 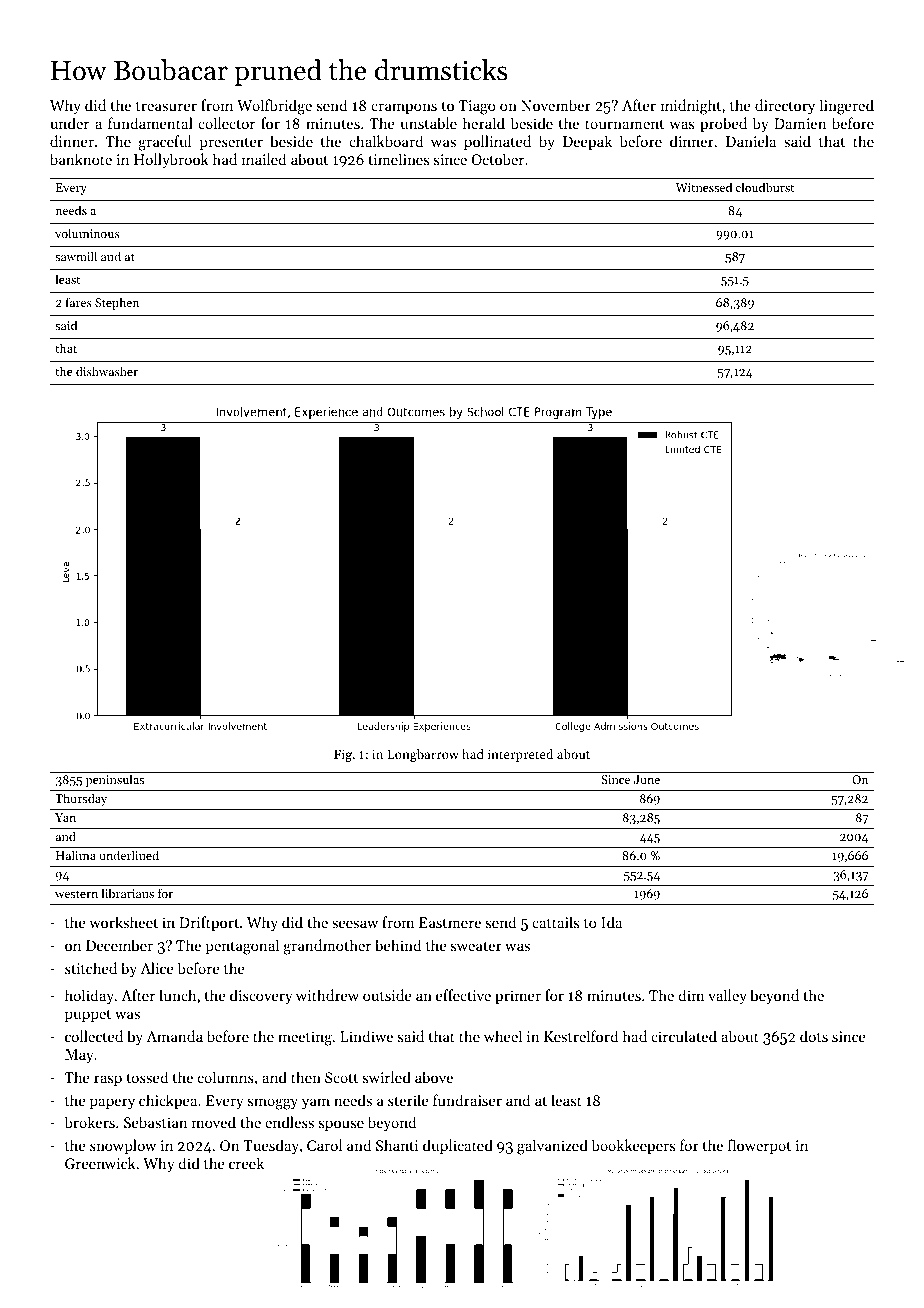 I want to click on cloudburst, so click(x=765, y=187).
